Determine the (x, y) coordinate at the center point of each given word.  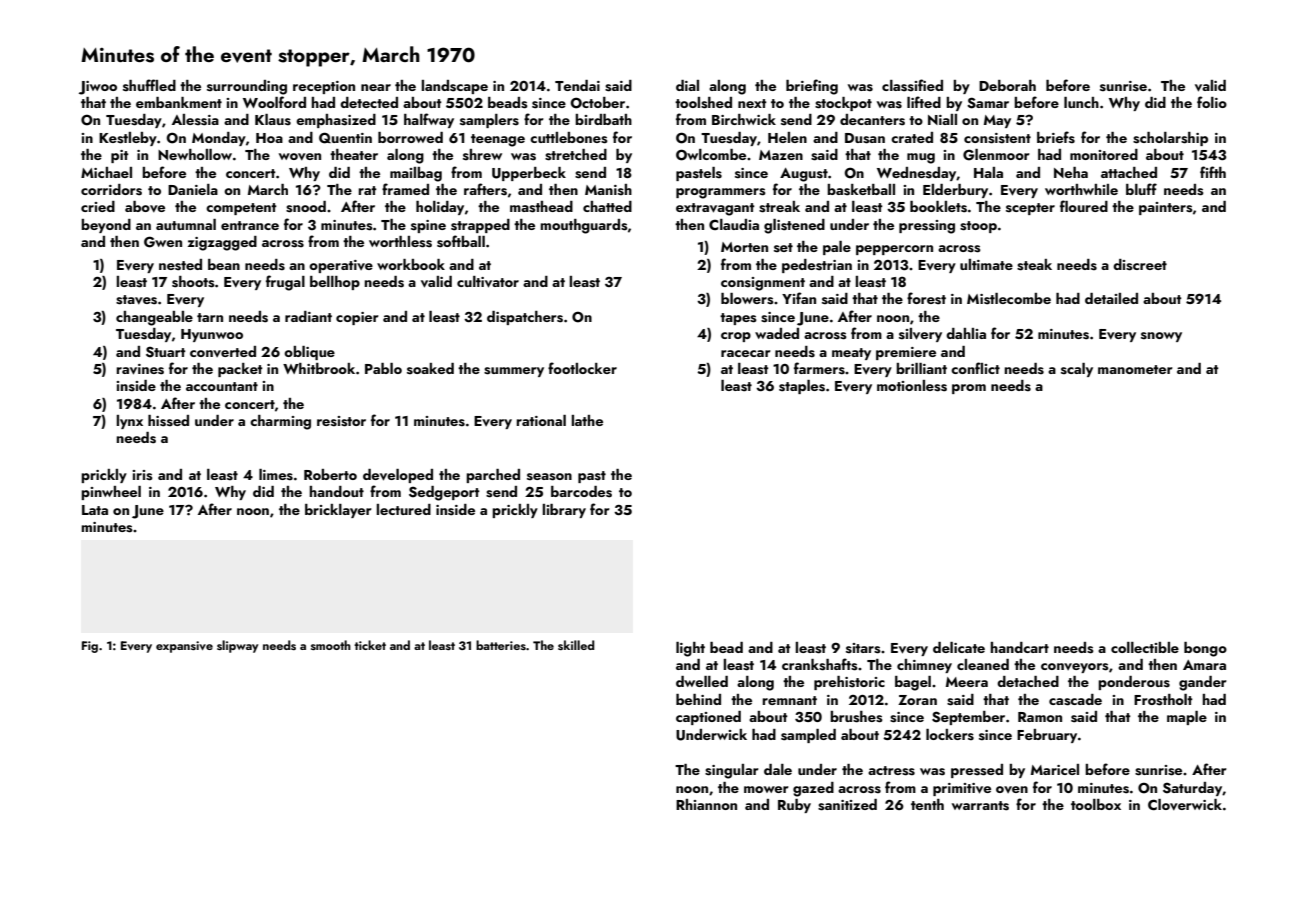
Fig (90, 647)
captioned (708, 718)
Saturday (1192, 789)
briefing (812, 87)
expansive (184, 647)
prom (969, 389)
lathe (587, 420)
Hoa (269, 138)
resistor (341, 421)
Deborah (1007, 85)
